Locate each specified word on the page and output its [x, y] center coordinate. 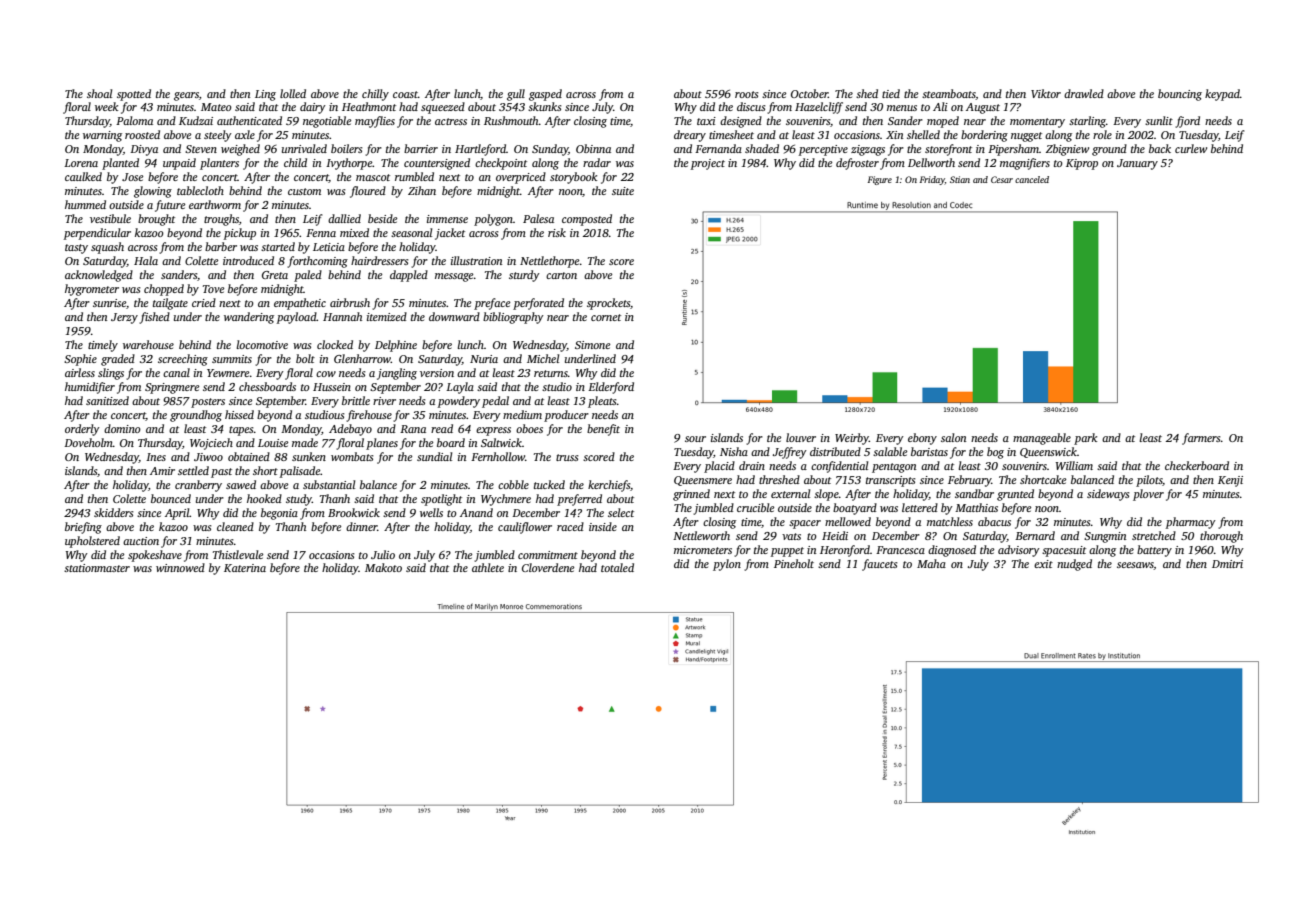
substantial [329, 484]
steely [218, 136]
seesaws [1135, 566]
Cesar [1002, 179]
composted [587, 220]
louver [801, 437]
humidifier [90, 388]
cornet [606, 317]
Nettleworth [701, 535]
